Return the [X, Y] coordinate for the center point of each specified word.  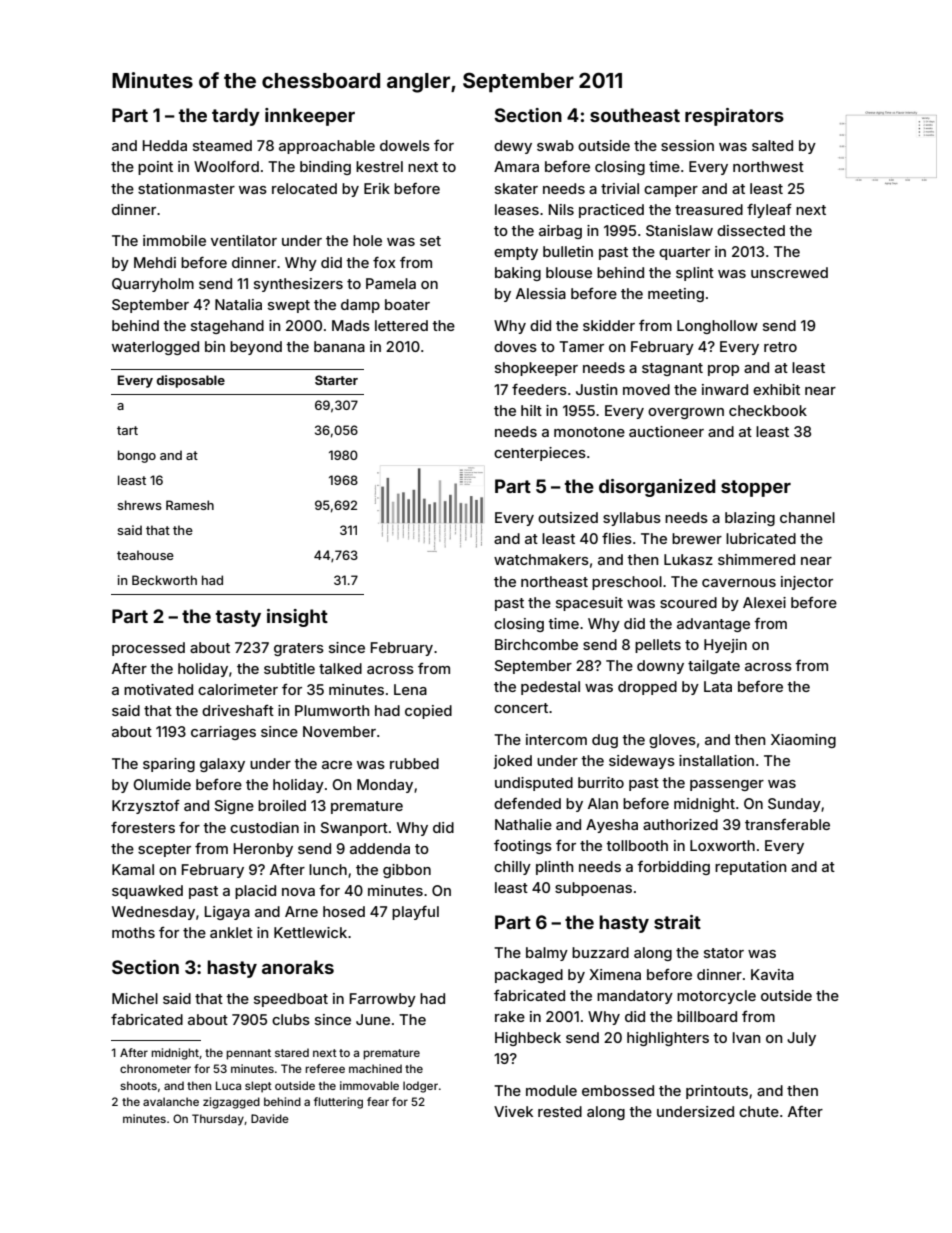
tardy [236, 117]
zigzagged [231, 1103]
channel [807, 517]
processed [148, 649]
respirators [734, 117]
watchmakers [541, 559]
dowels [405, 145]
